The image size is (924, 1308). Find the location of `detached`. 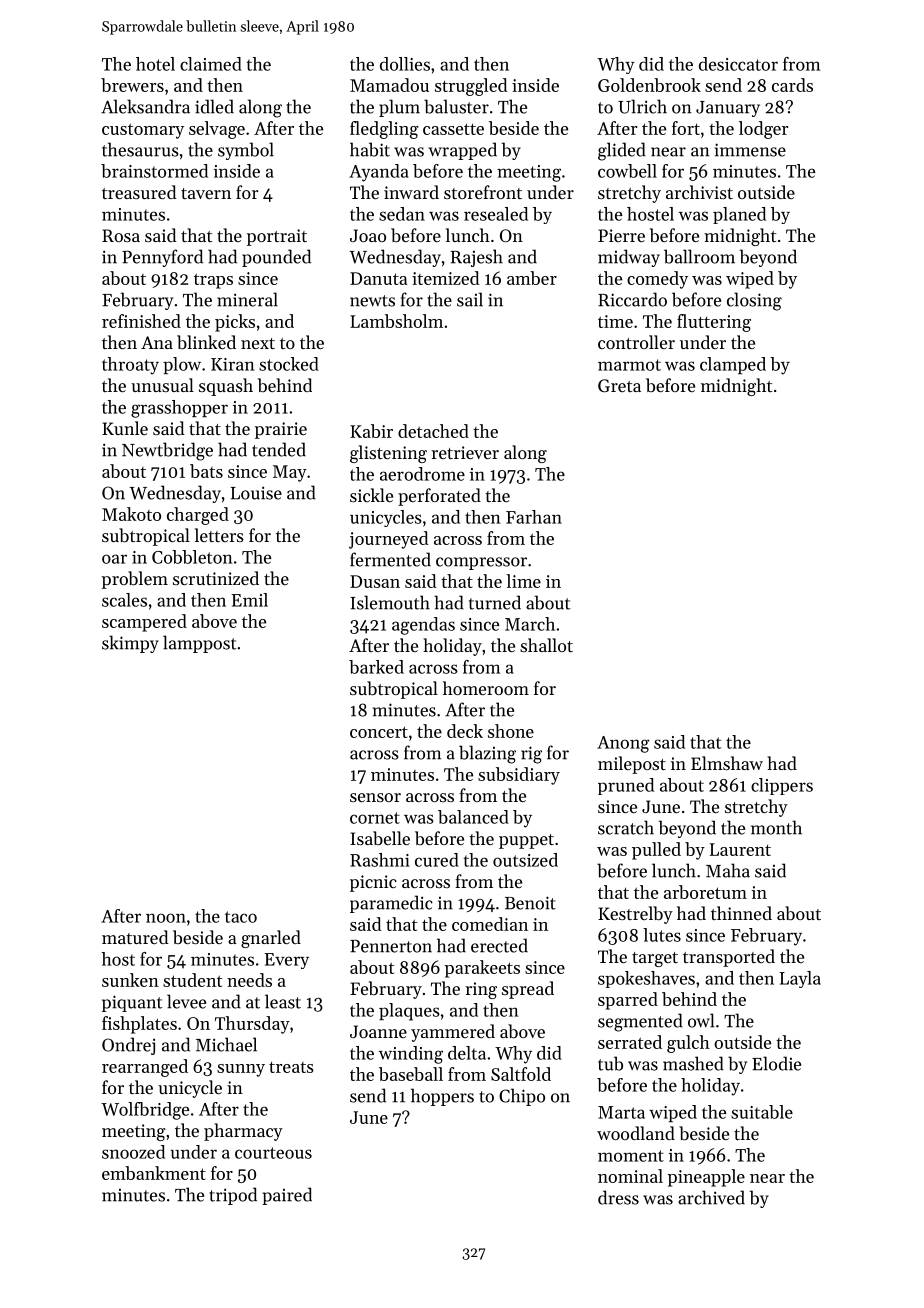

detached is located at coordinates (433, 431).
